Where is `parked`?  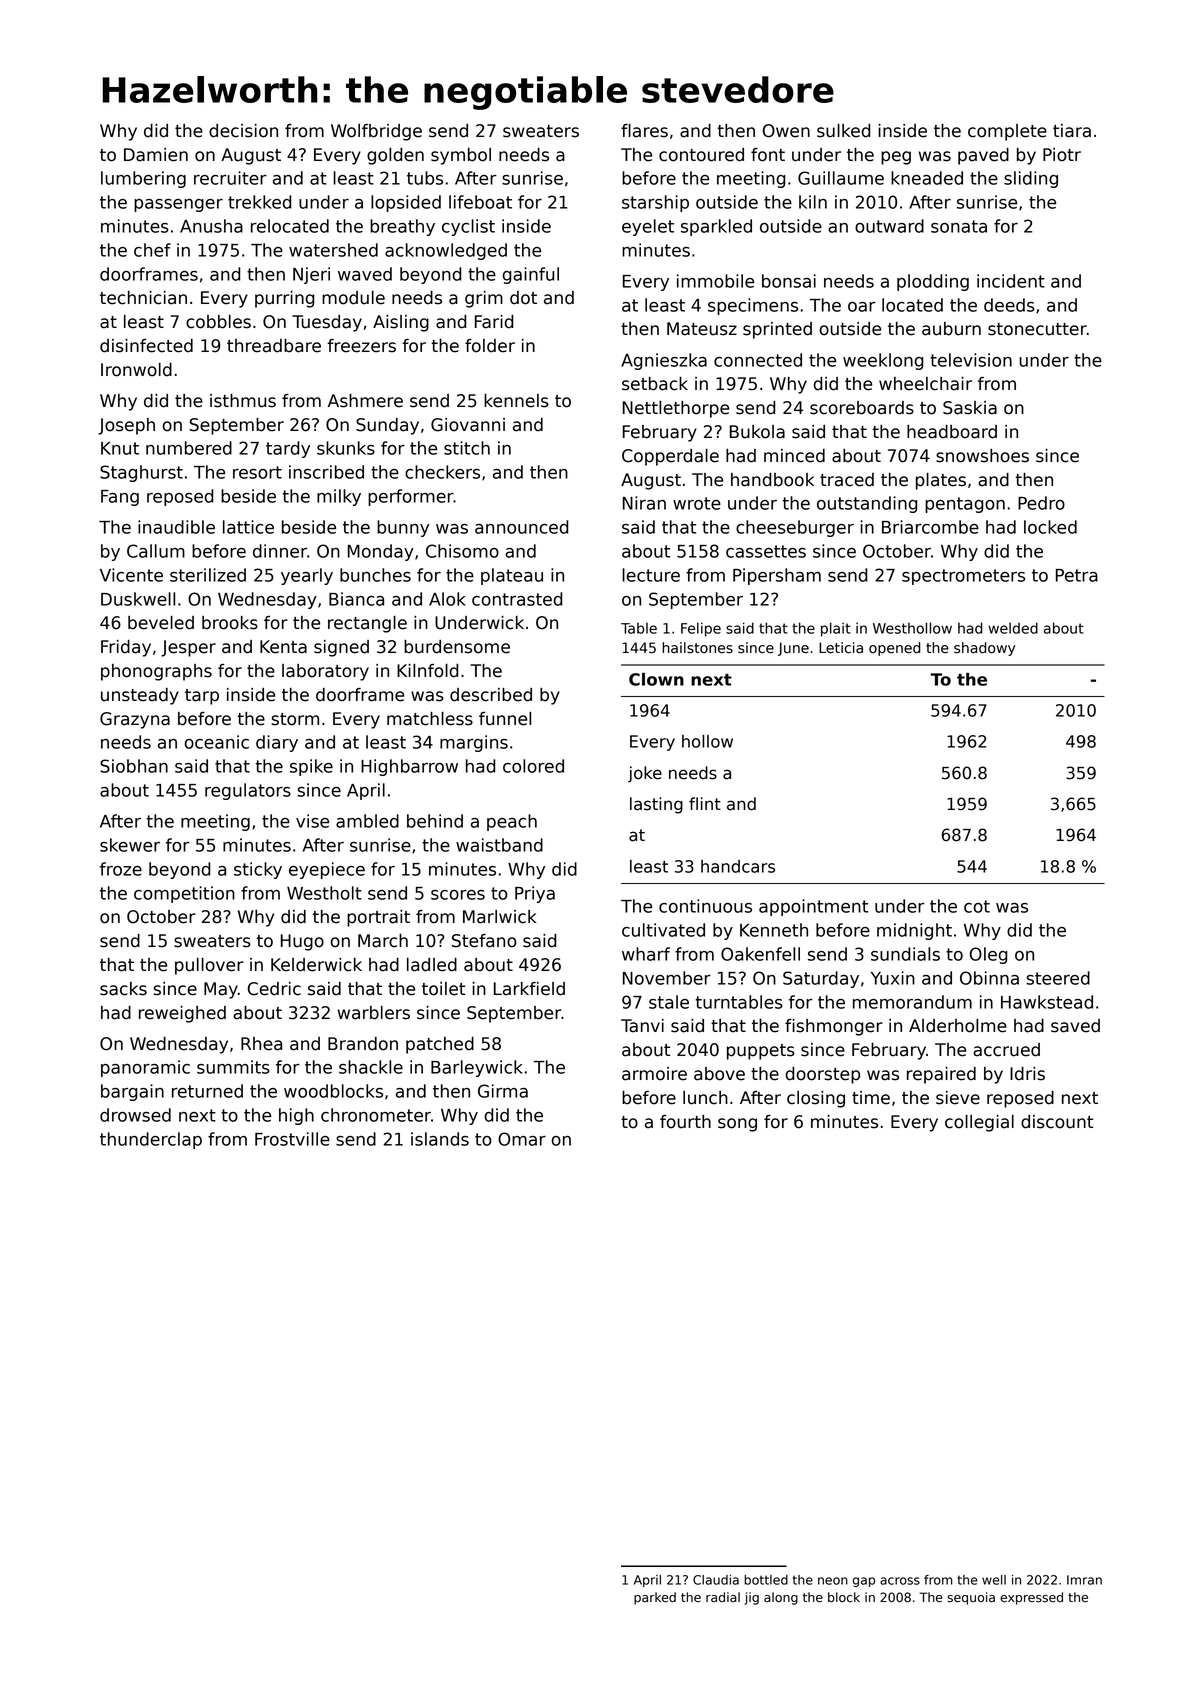
parked is located at coordinates (655, 1598).
